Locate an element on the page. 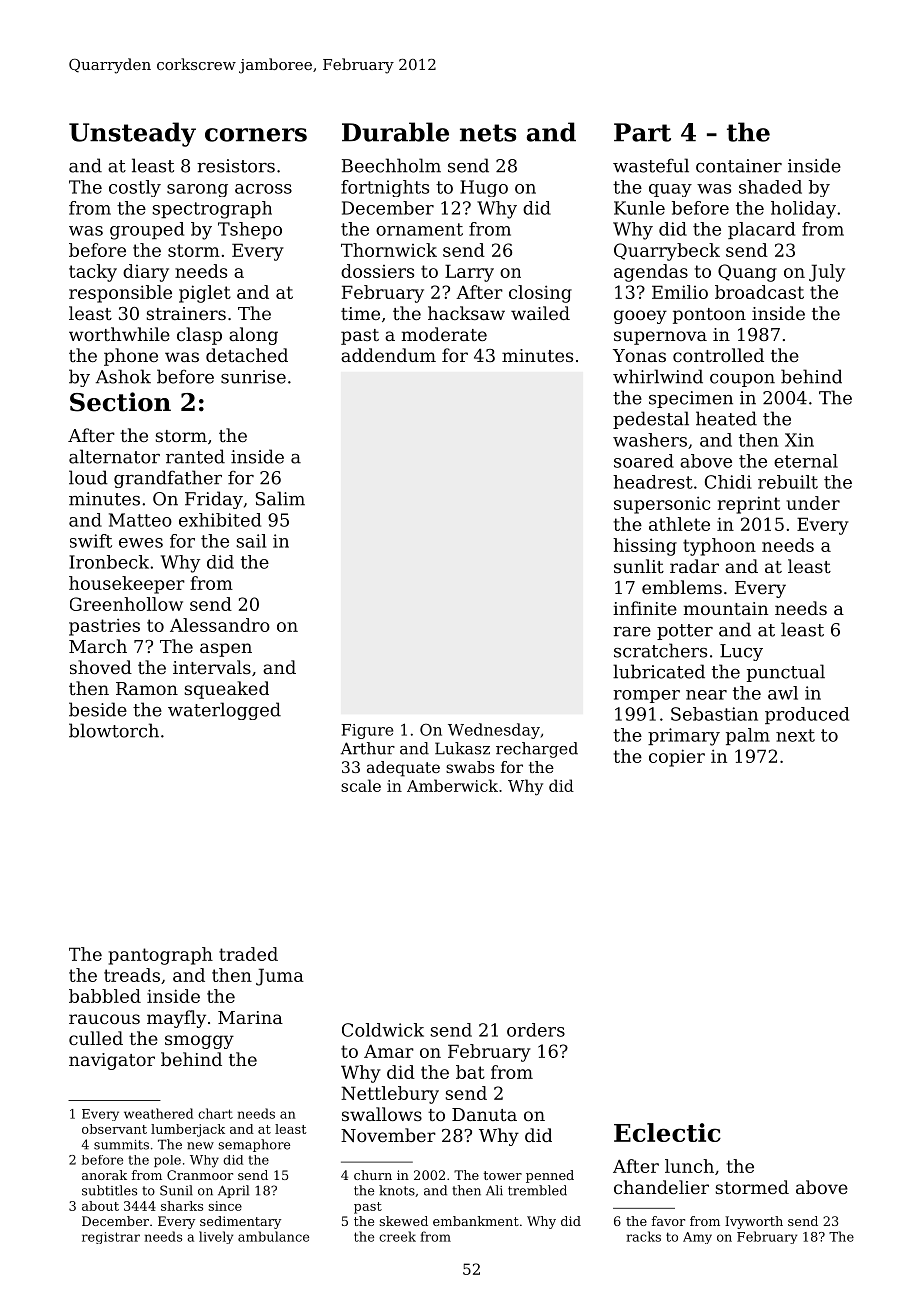 Image resolution: width=924 pixels, height=1308 pixels. Salim is located at coordinates (280, 498).
